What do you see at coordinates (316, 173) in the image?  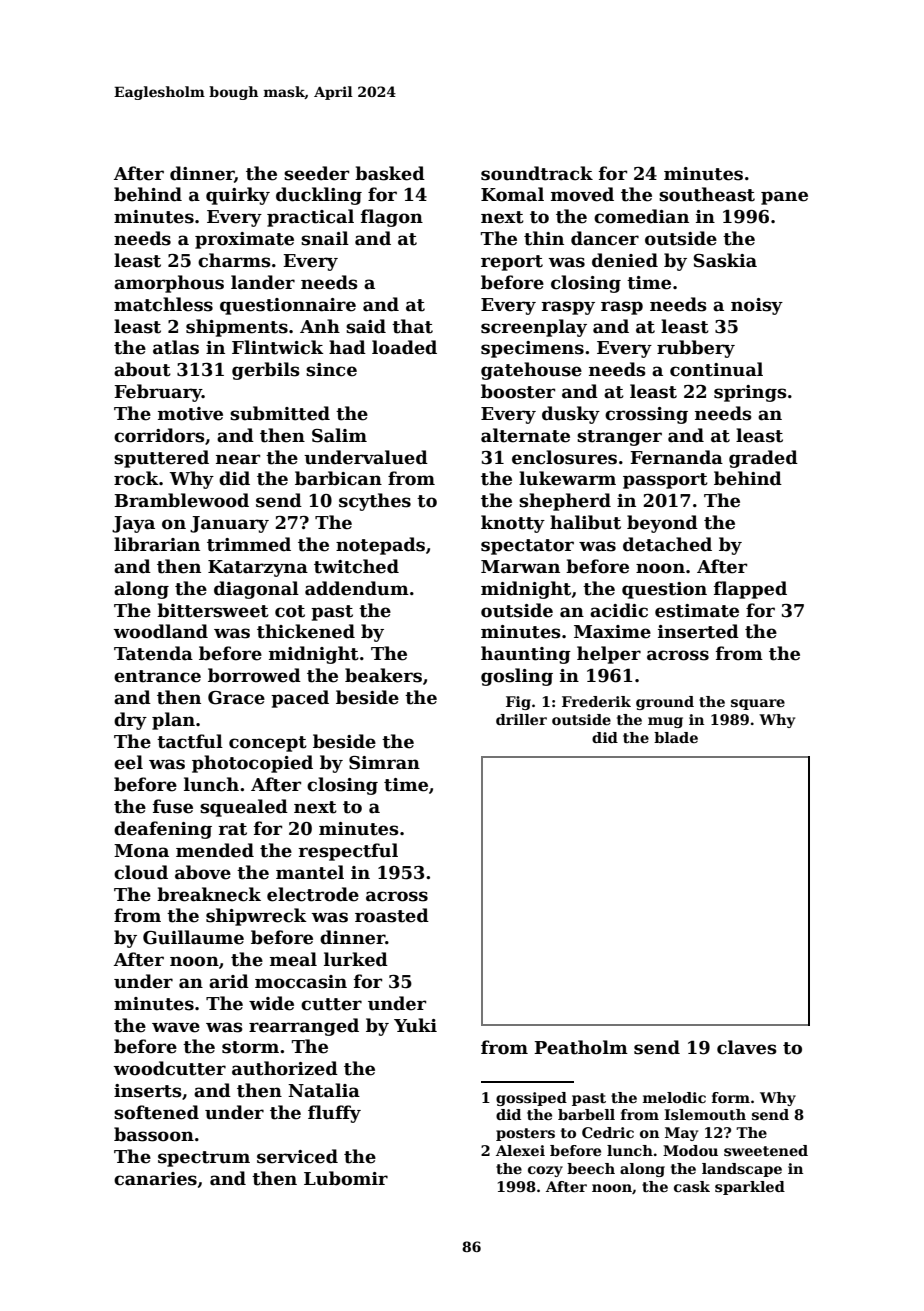 I see `seeder` at bounding box center [316, 173].
